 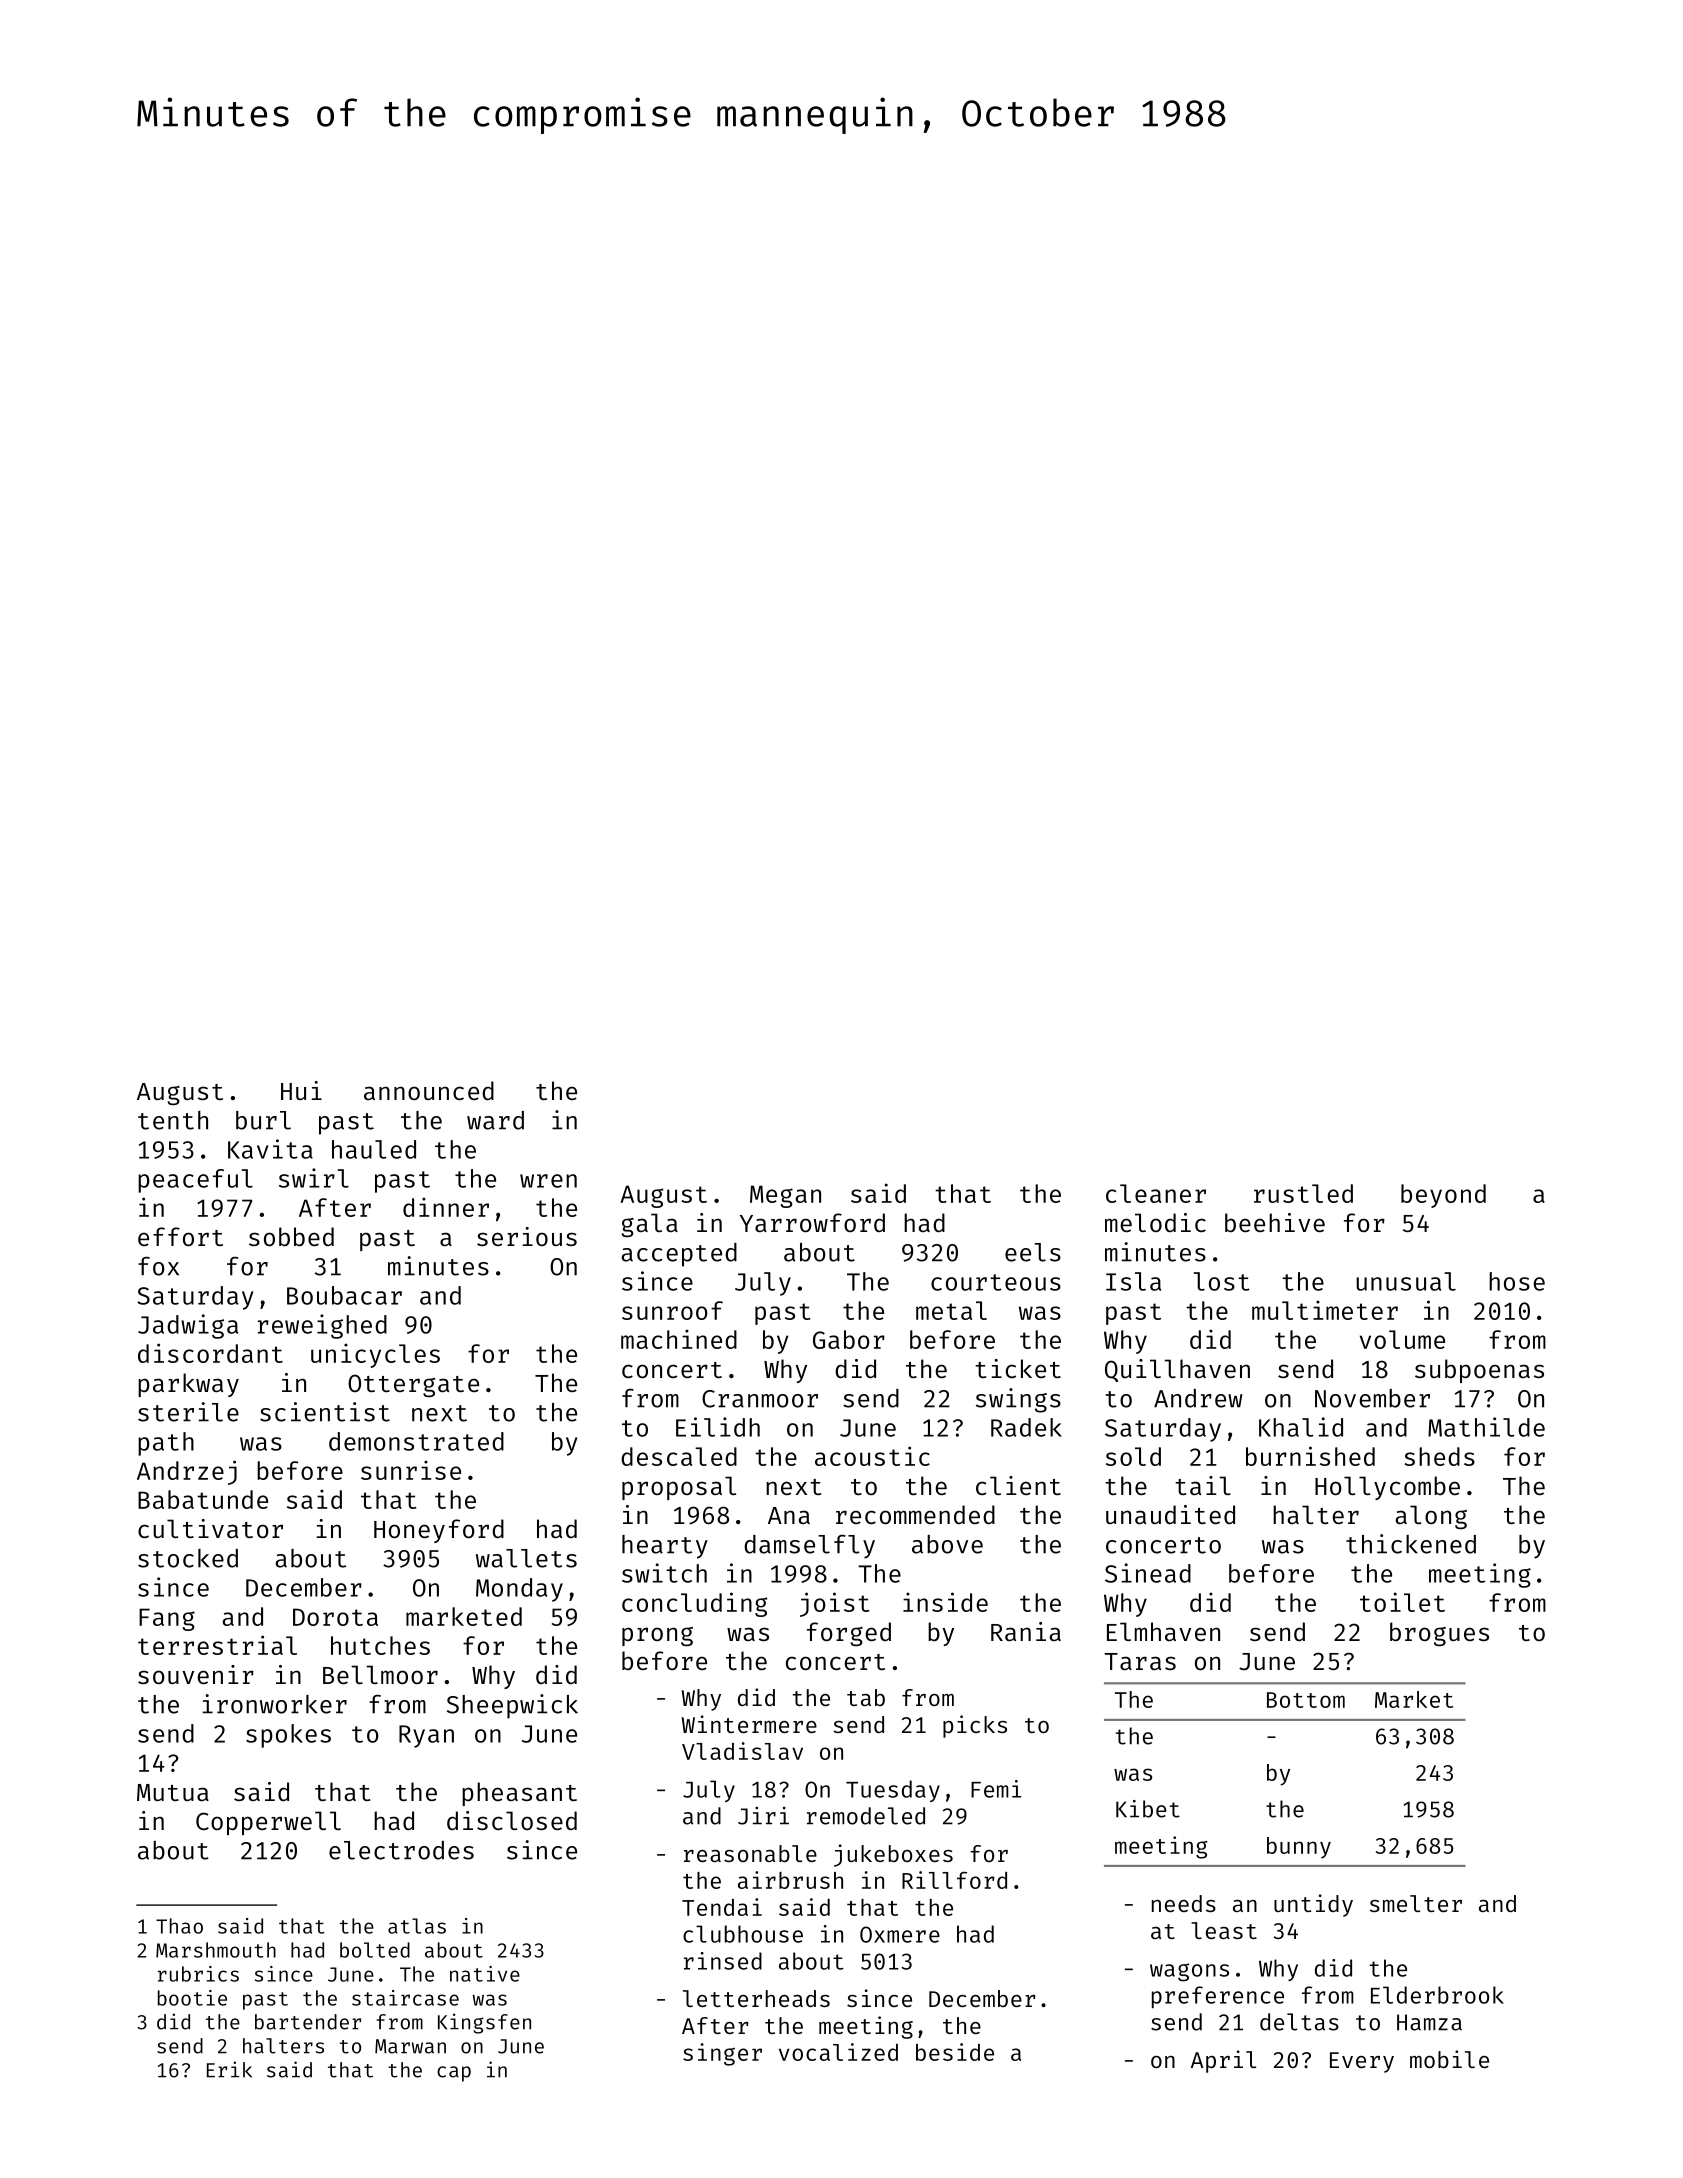 What do you see at coordinates (401, 1850) in the screenshot?
I see `electrodes` at bounding box center [401, 1850].
